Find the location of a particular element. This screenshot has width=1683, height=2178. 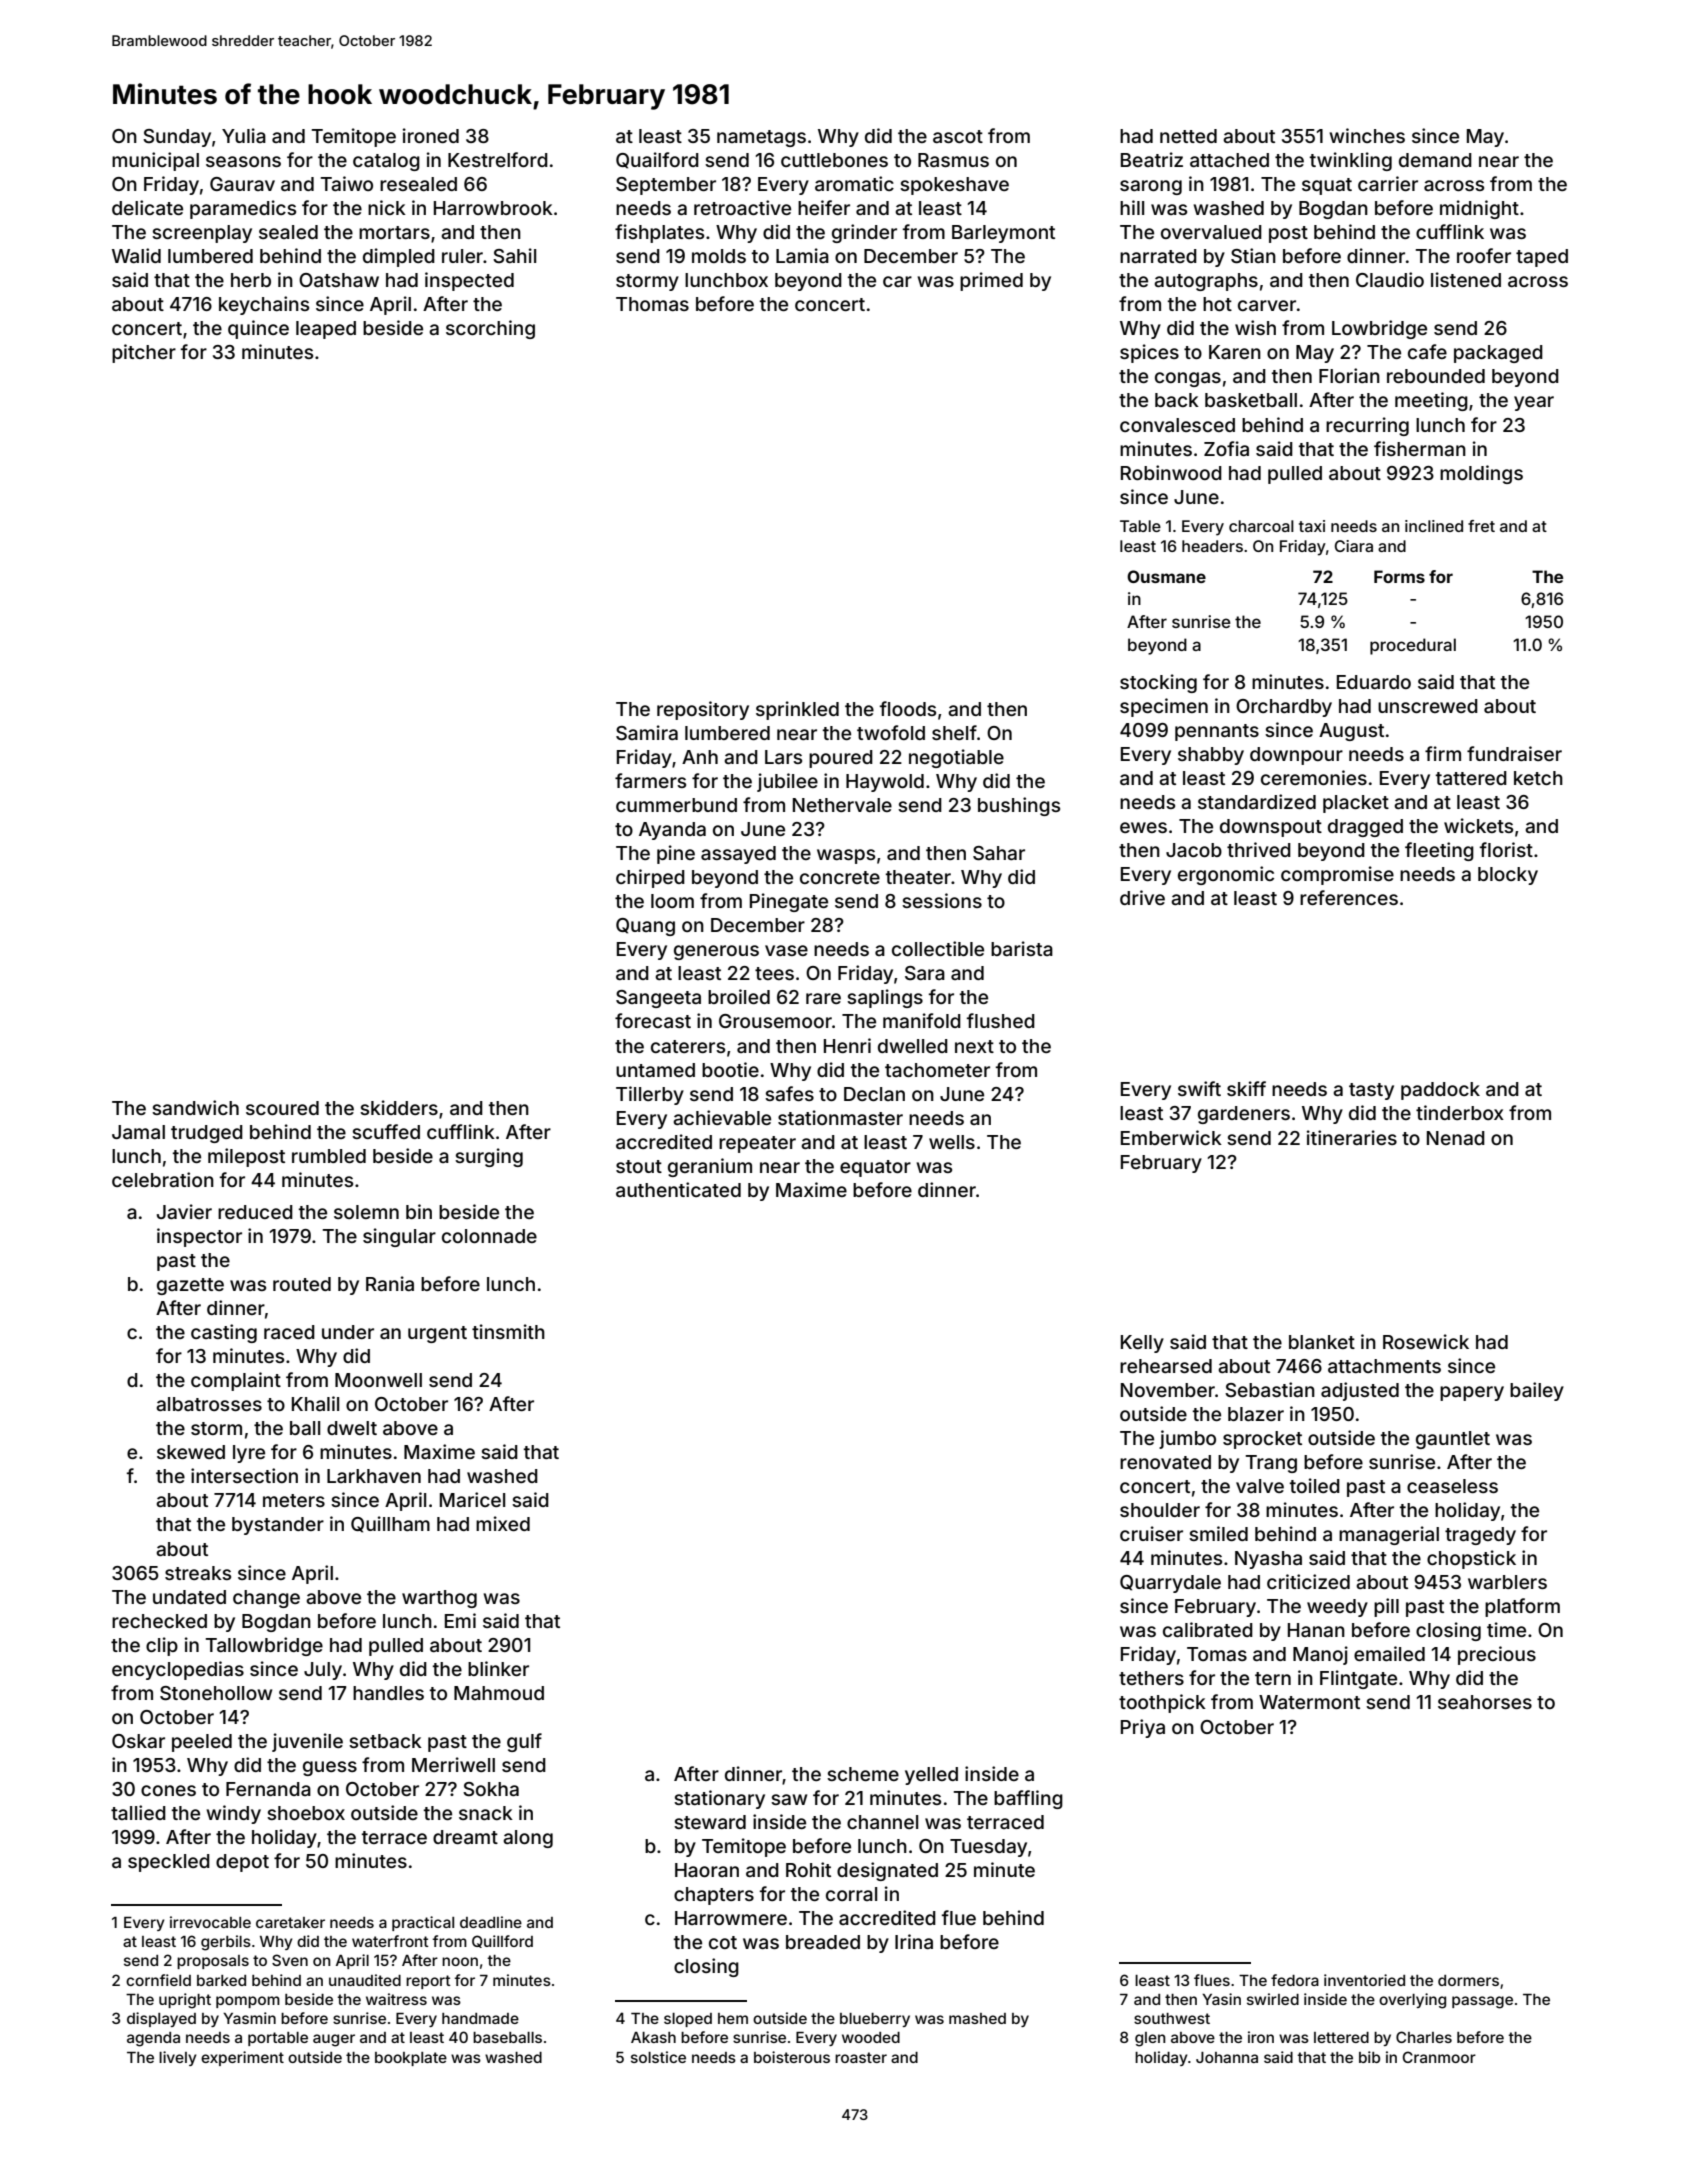

Kelly is located at coordinates (1142, 1344).
